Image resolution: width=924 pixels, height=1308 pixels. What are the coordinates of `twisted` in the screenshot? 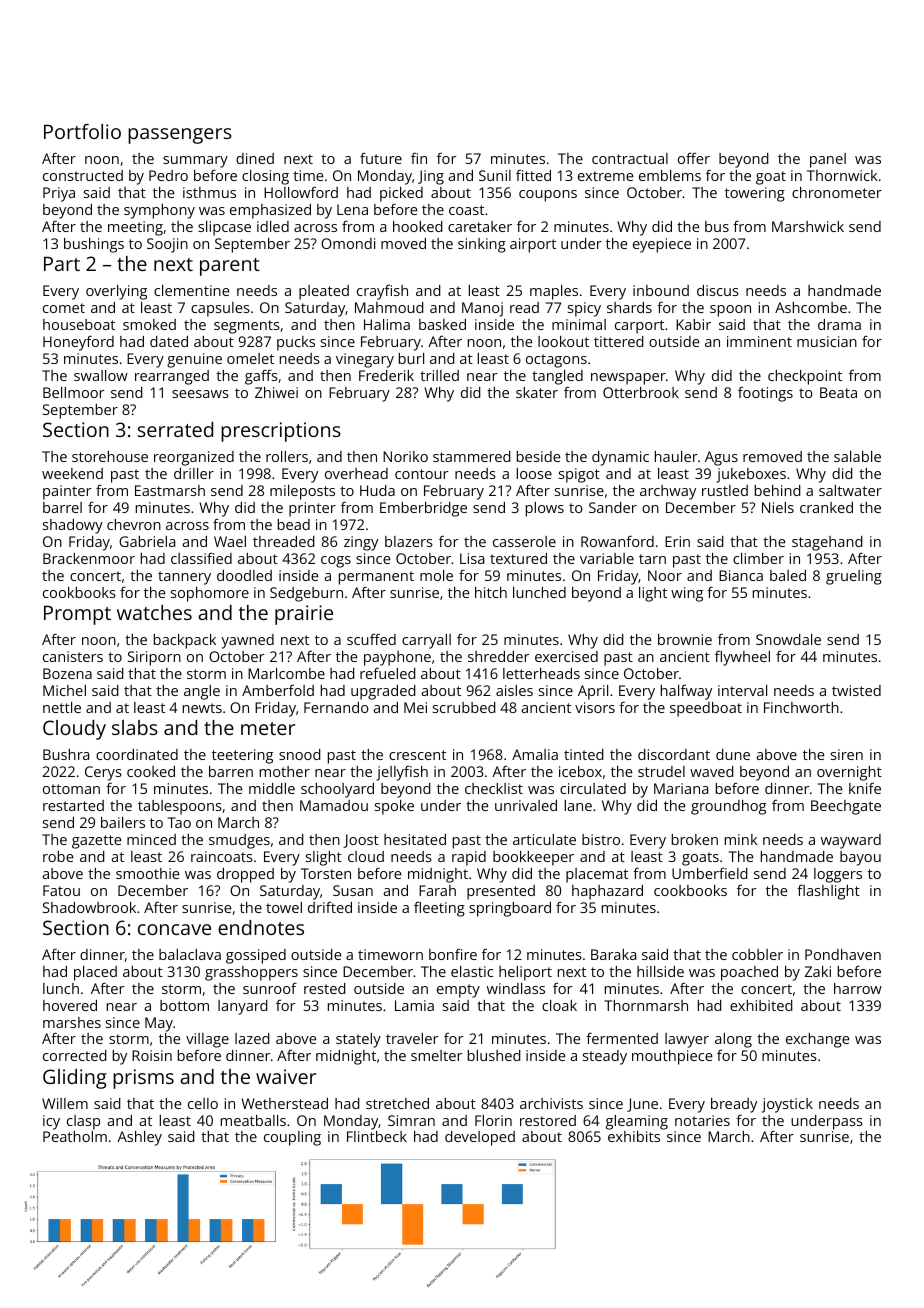 It's located at (856, 690).
